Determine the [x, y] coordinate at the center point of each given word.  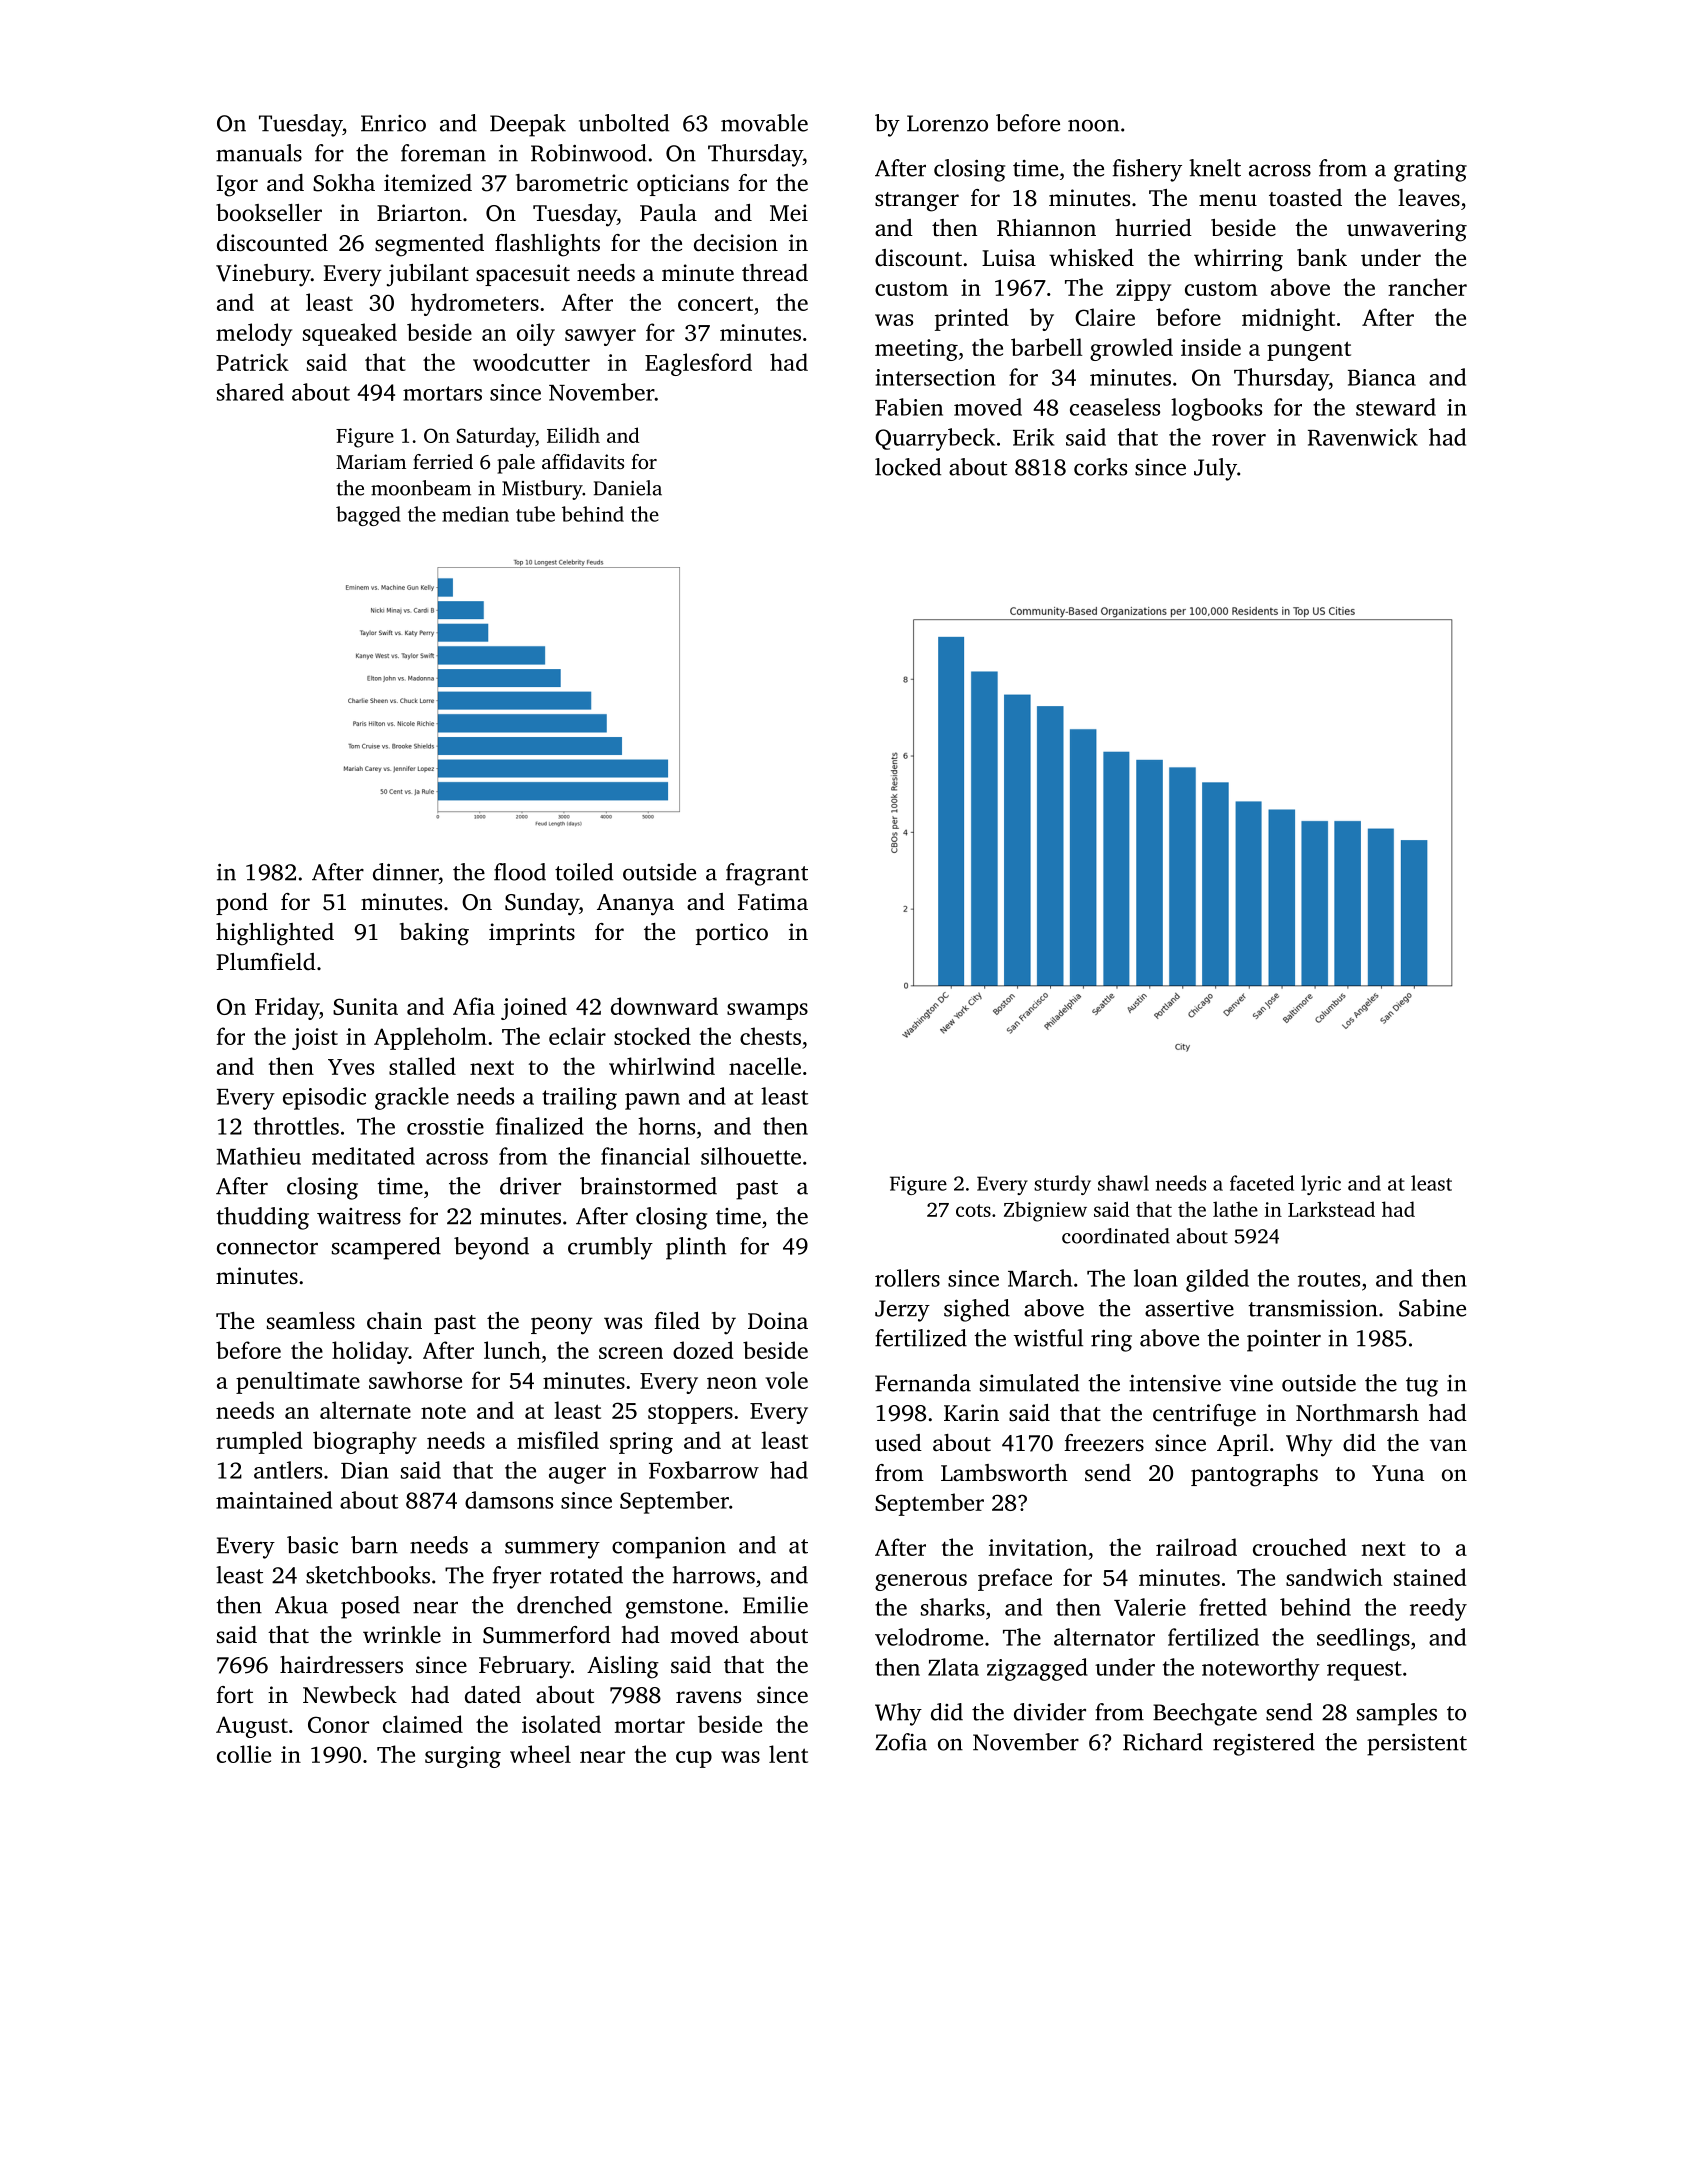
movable [764, 123]
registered [1264, 1744]
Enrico [393, 123]
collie [244, 1754]
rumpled [259, 1442]
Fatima [773, 902]
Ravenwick [1363, 437]
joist [315, 1039]
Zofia [901, 1742]
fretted [1233, 1607]
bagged [368, 516]
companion [669, 1548]
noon [1093, 125]
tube [535, 514]
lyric [1321, 1185]
